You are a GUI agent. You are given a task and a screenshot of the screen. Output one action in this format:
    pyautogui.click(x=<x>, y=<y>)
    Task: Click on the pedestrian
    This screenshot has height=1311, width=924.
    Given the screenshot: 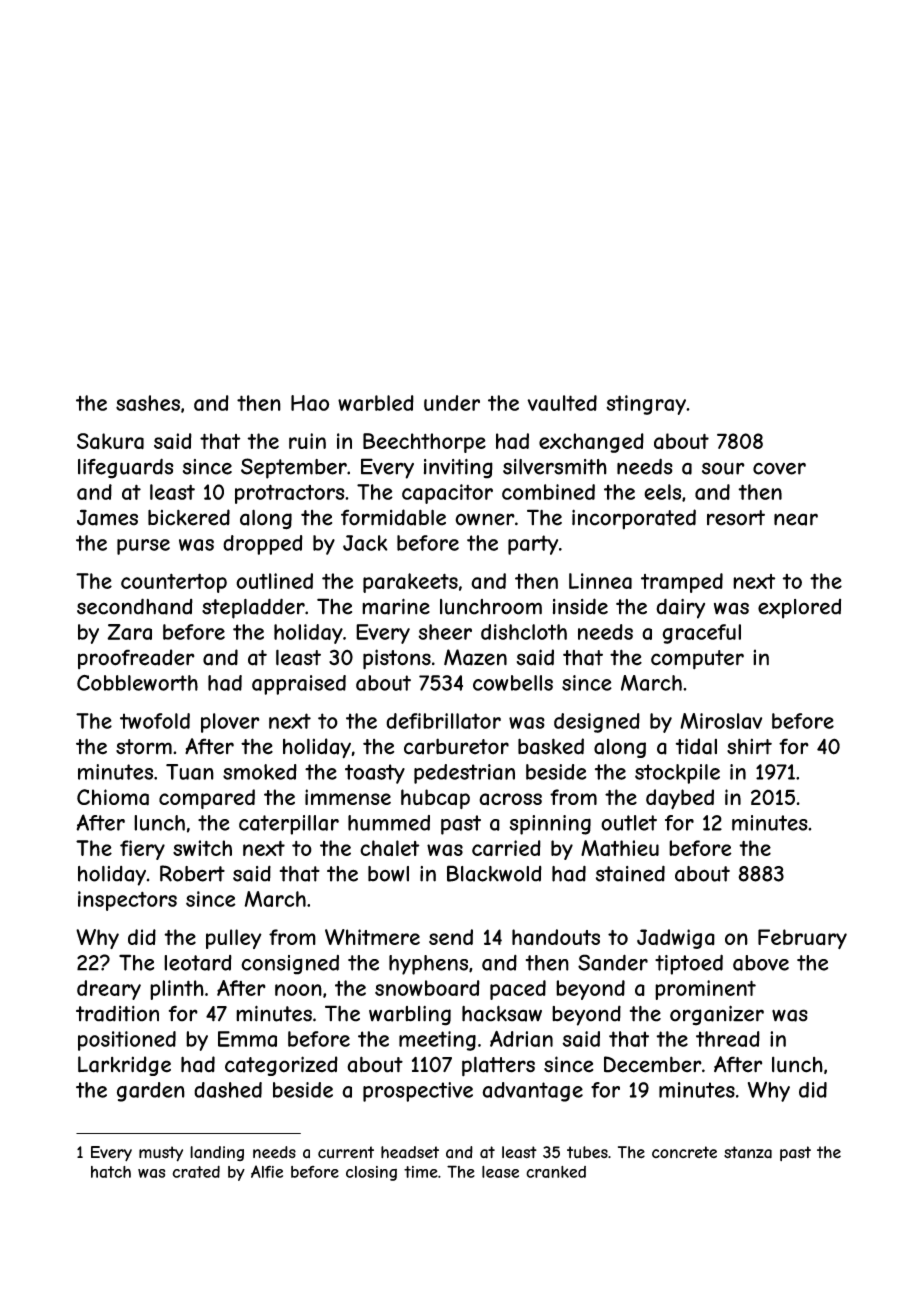 What is the action you would take?
    pyautogui.click(x=464, y=774)
